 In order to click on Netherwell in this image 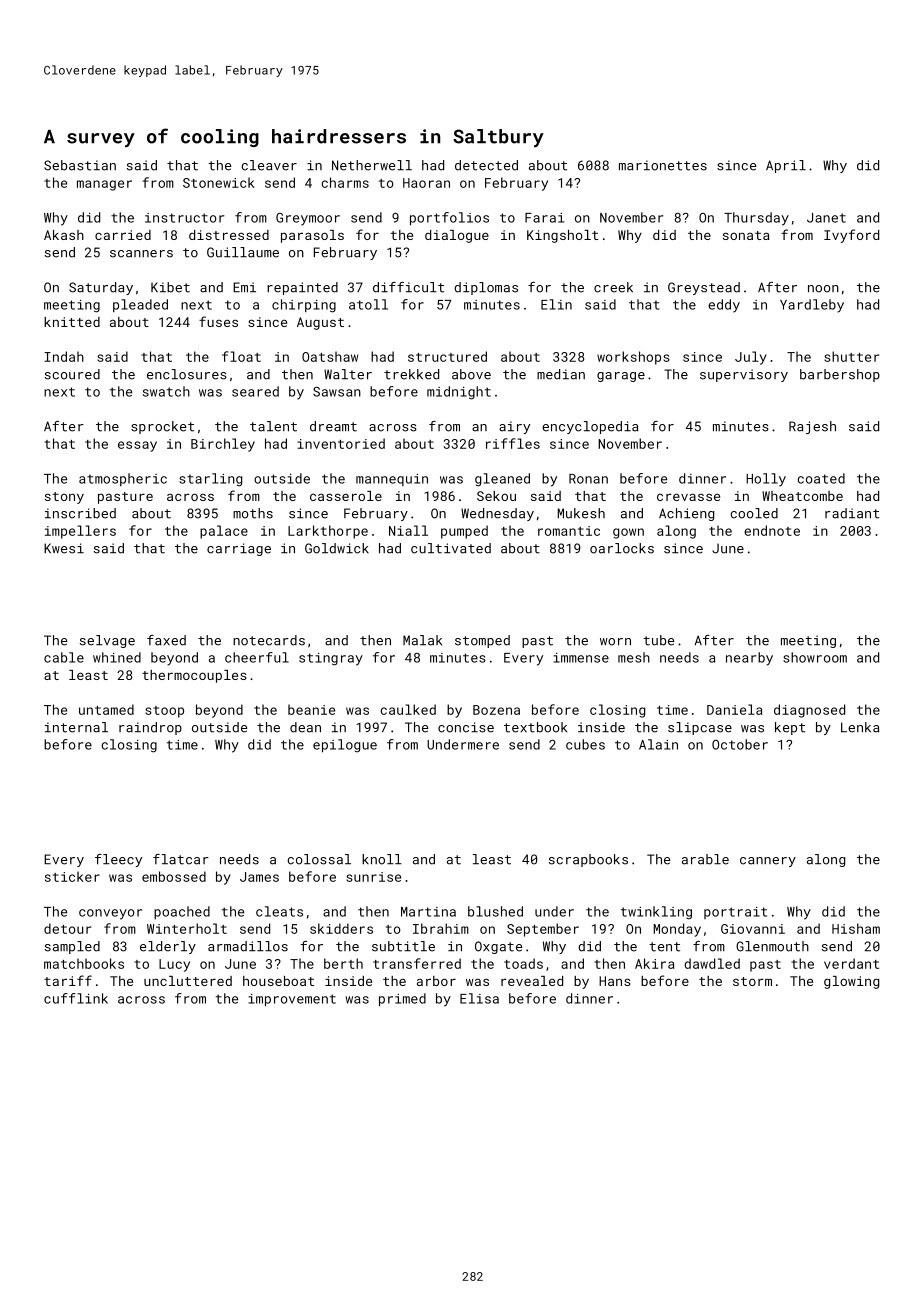, I will do `click(372, 165)`.
